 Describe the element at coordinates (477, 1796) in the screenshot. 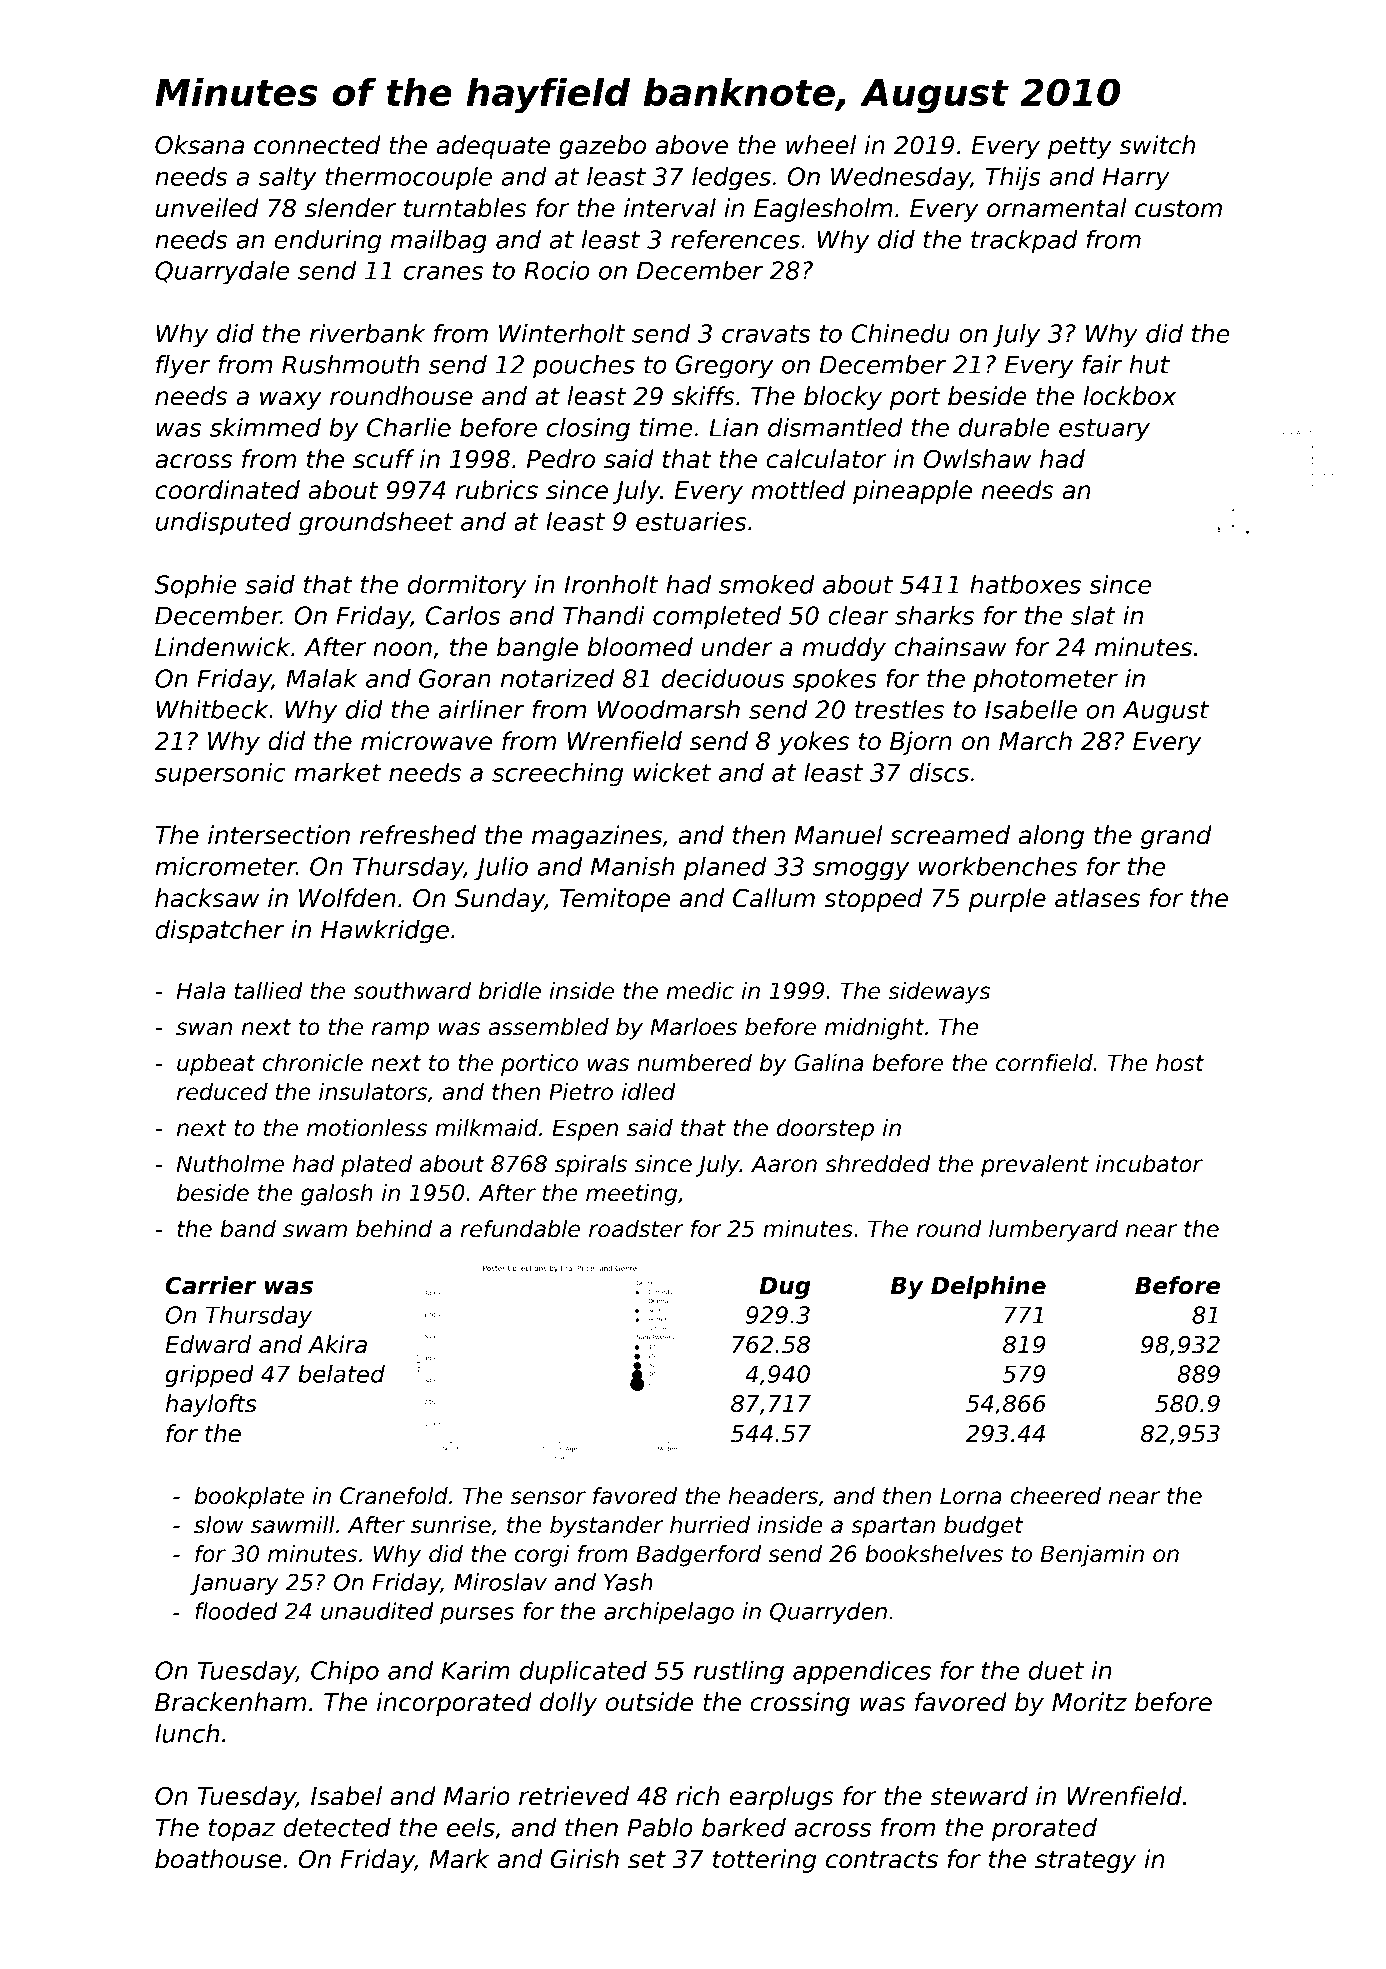

I see `Mario` at that location.
